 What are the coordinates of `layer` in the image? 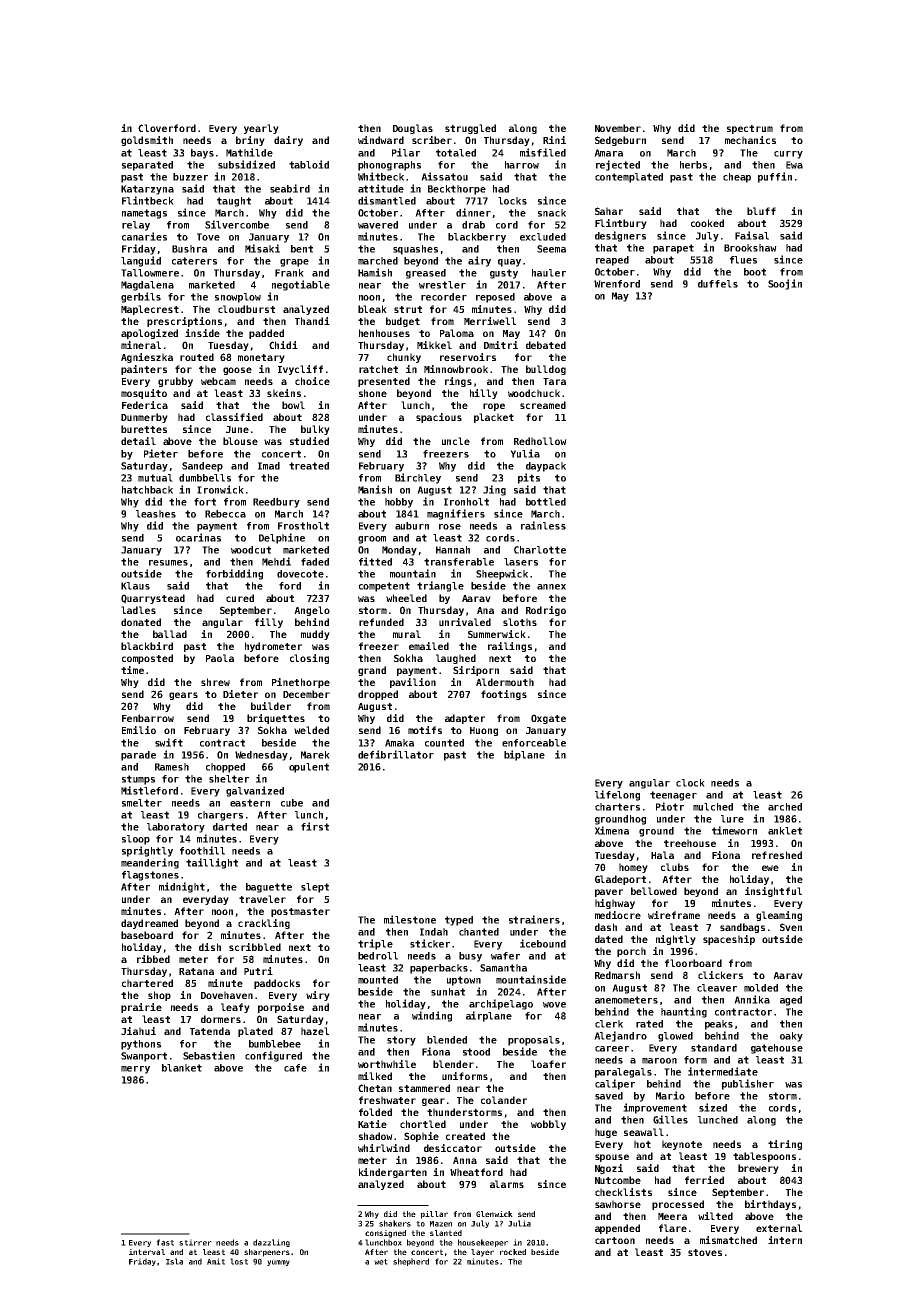 It's located at (482, 1253).
